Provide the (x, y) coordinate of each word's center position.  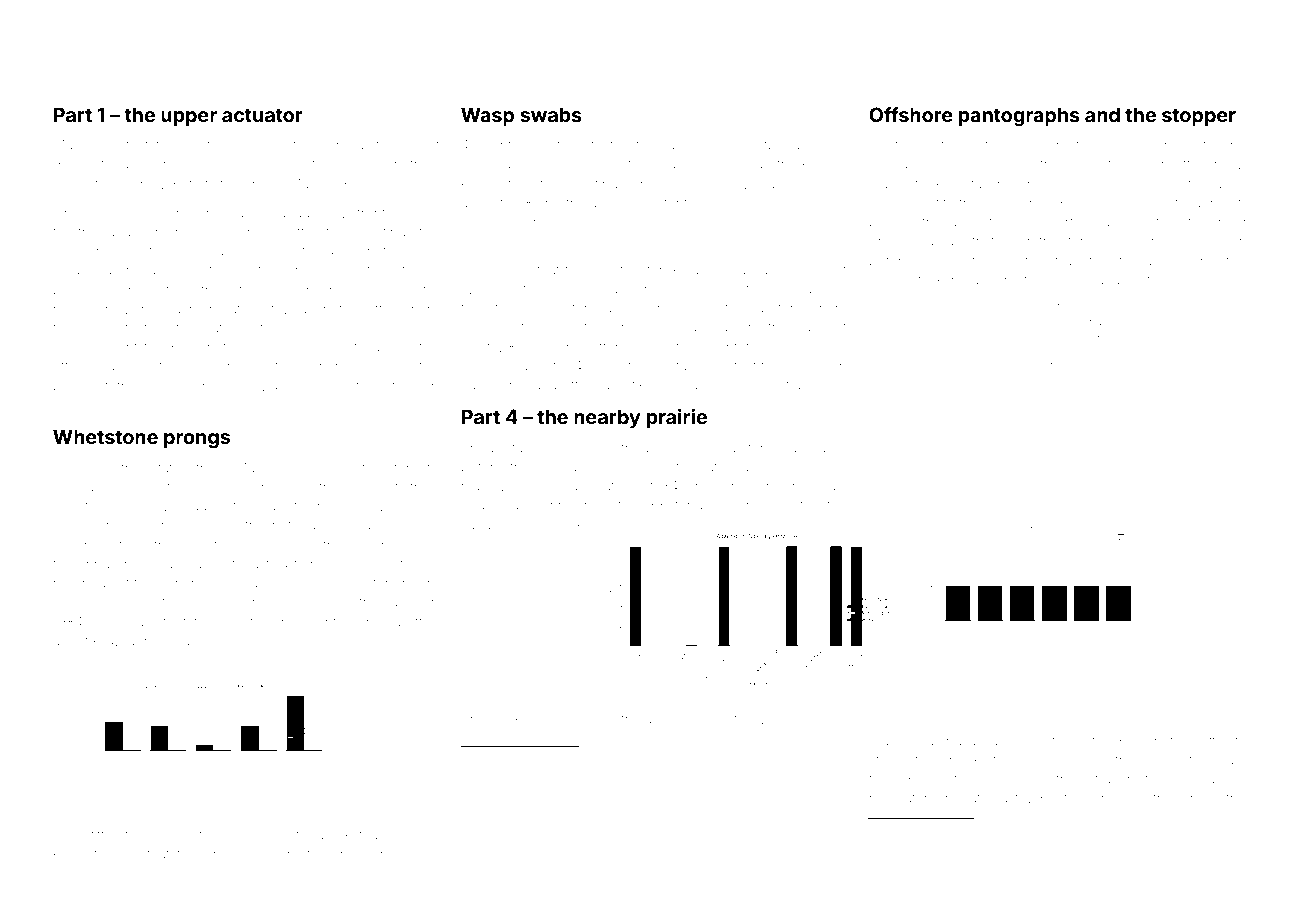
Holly (69, 836)
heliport (374, 487)
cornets (1120, 845)
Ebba (831, 447)
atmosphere (745, 468)
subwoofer (554, 307)
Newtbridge (771, 146)
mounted (492, 859)
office (70, 365)
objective (669, 468)
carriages (760, 507)
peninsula (266, 603)
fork (1079, 240)
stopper (1199, 117)
